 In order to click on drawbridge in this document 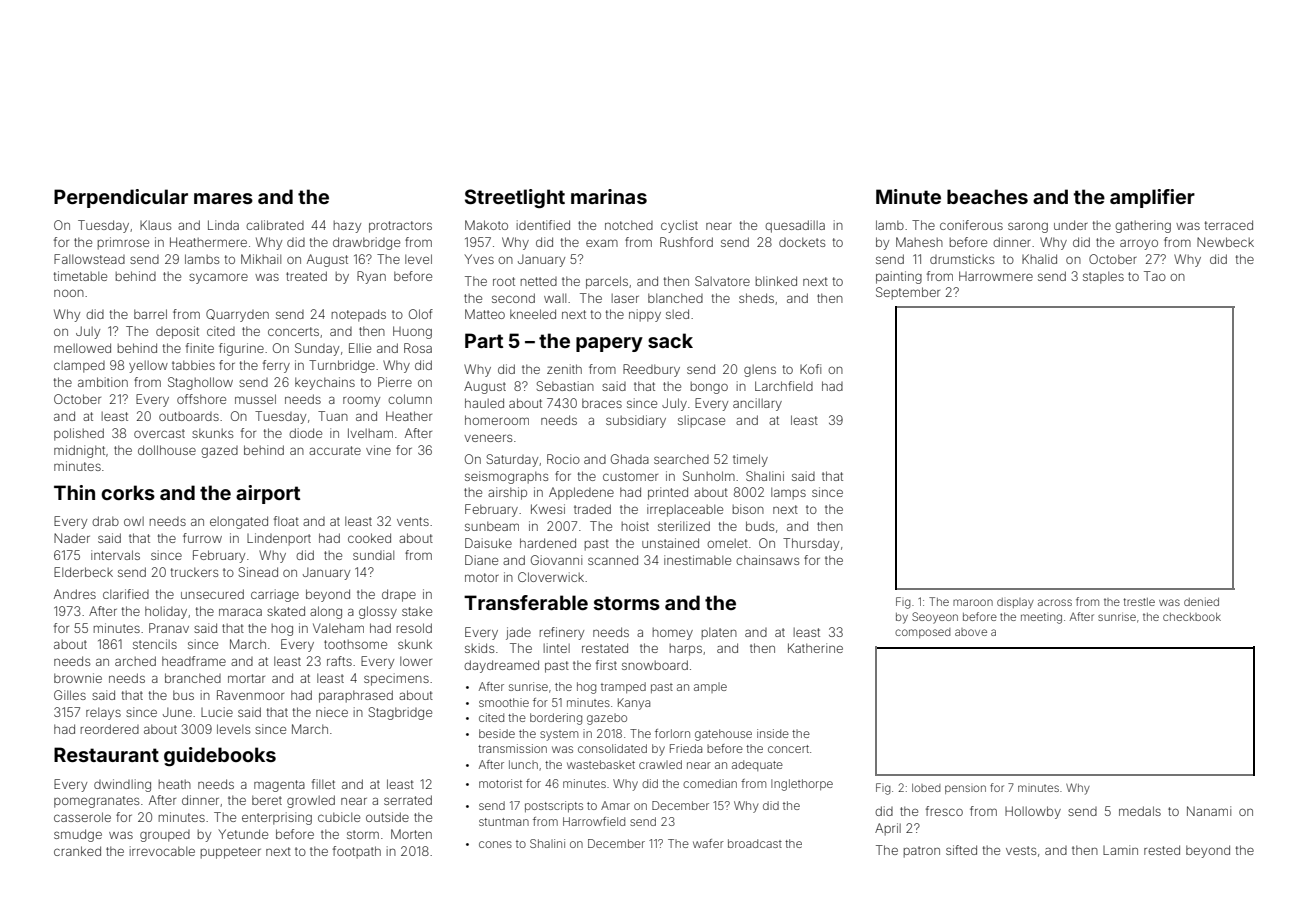, I will do `click(366, 243)`.
